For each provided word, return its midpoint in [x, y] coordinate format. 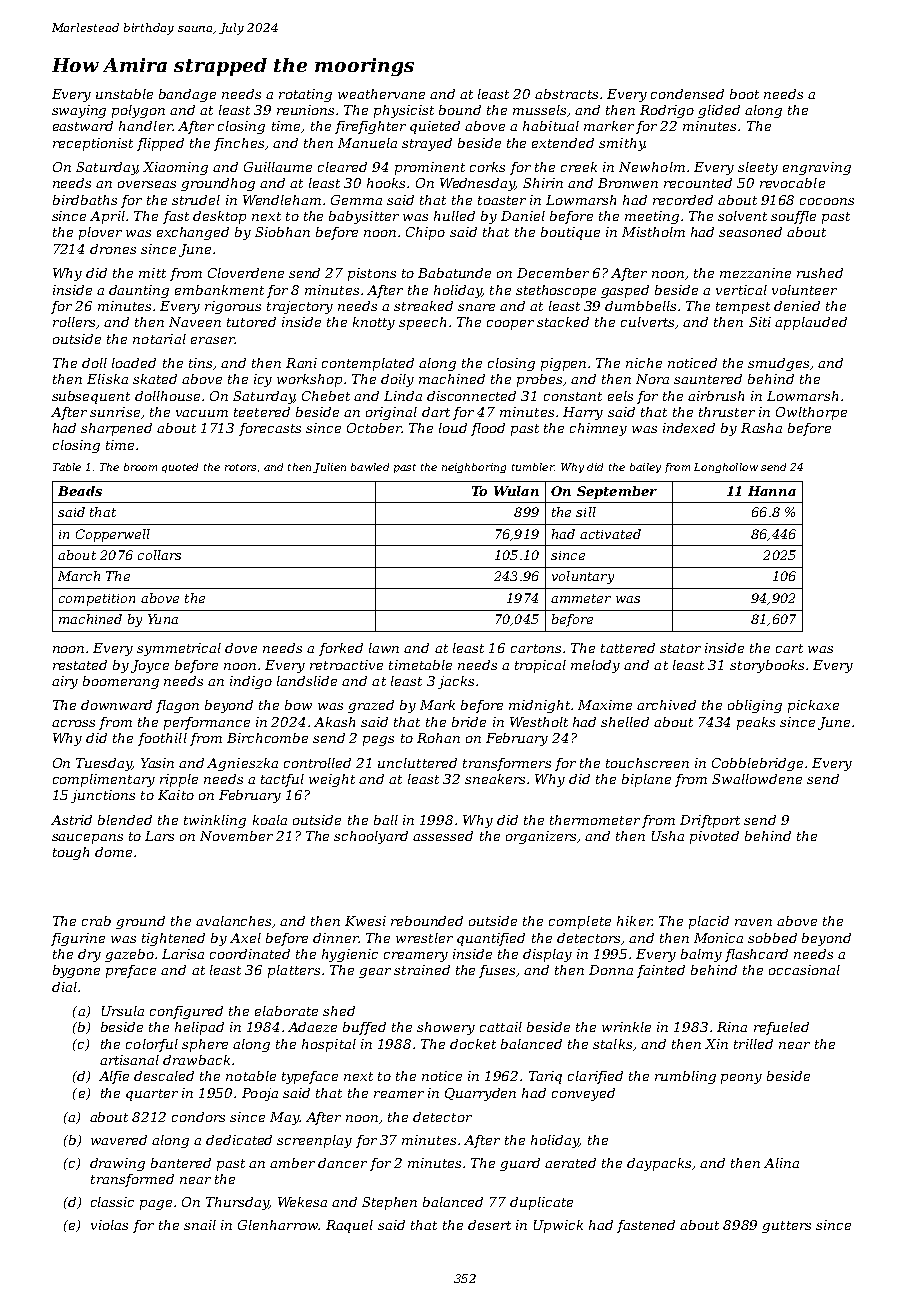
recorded [683, 200]
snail [200, 1225]
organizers [541, 837]
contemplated [368, 364]
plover [100, 233]
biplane [646, 780]
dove [241, 648]
